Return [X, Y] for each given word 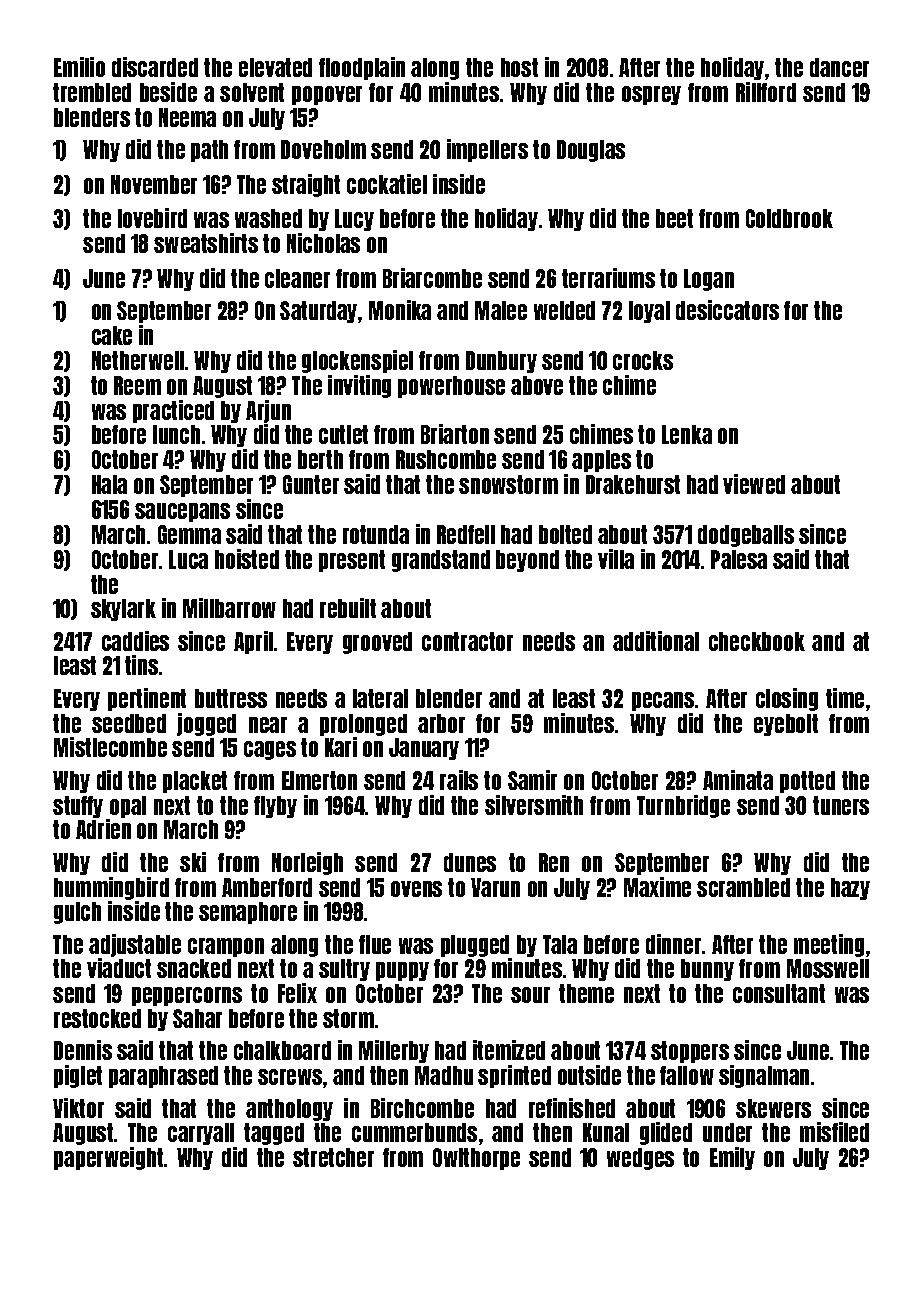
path [209, 151]
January [424, 749]
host [519, 67]
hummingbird [111, 888]
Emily [732, 1158]
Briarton [455, 434]
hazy [850, 889]
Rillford [766, 92]
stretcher [333, 1157]
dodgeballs [746, 536]
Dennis [83, 1050]
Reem [137, 385]
